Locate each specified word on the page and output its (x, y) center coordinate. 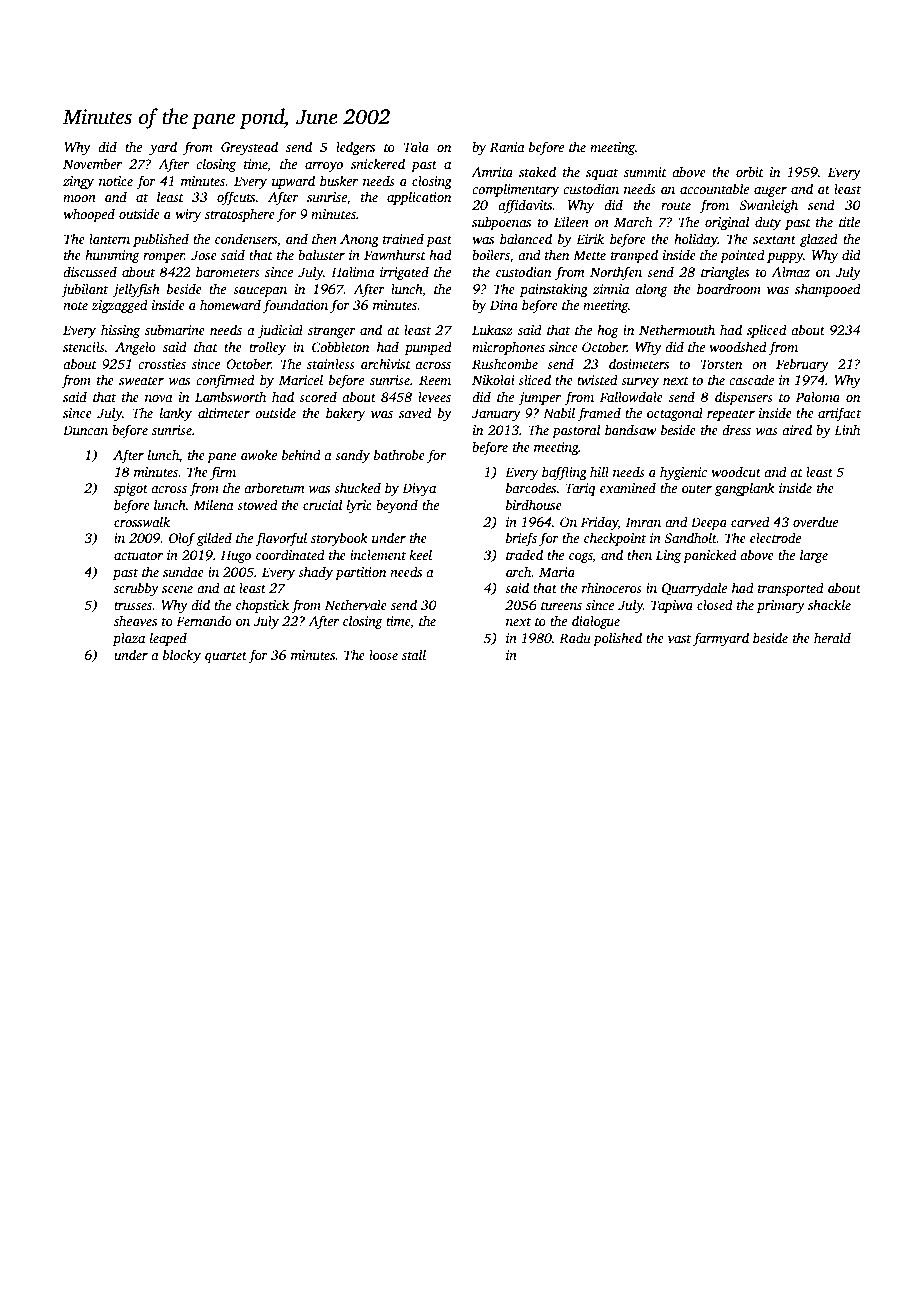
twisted (597, 379)
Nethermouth (677, 329)
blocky (182, 656)
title (849, 221)
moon (79, 198)
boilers (491, 254)
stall (414, 654)
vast (679, 639)
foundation (295, 306)
